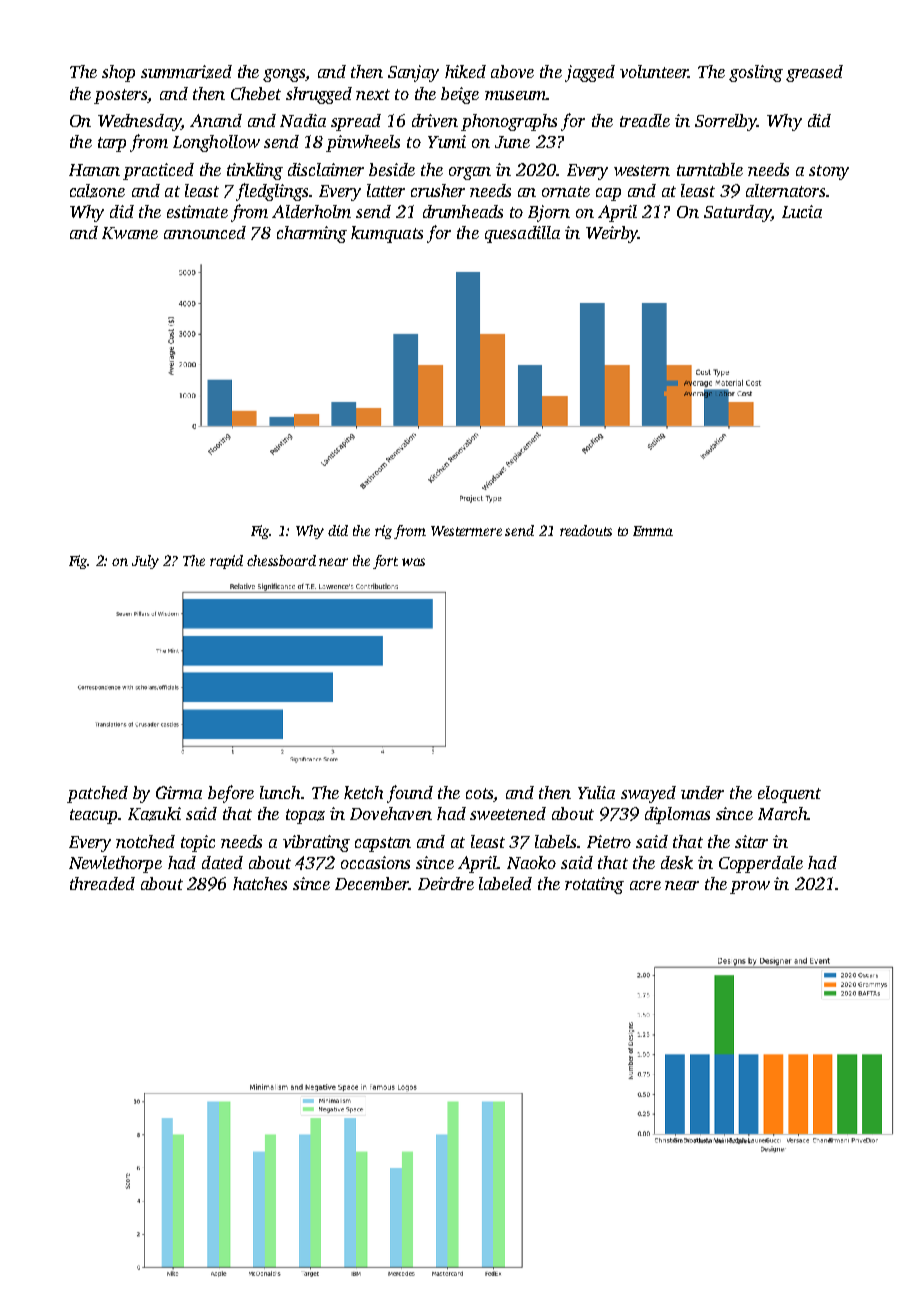 This image has height=1314, width=924. What do you see at coordinates (789, 794) in the image?
I see `eloquent` at bounding box center [789, 794].
